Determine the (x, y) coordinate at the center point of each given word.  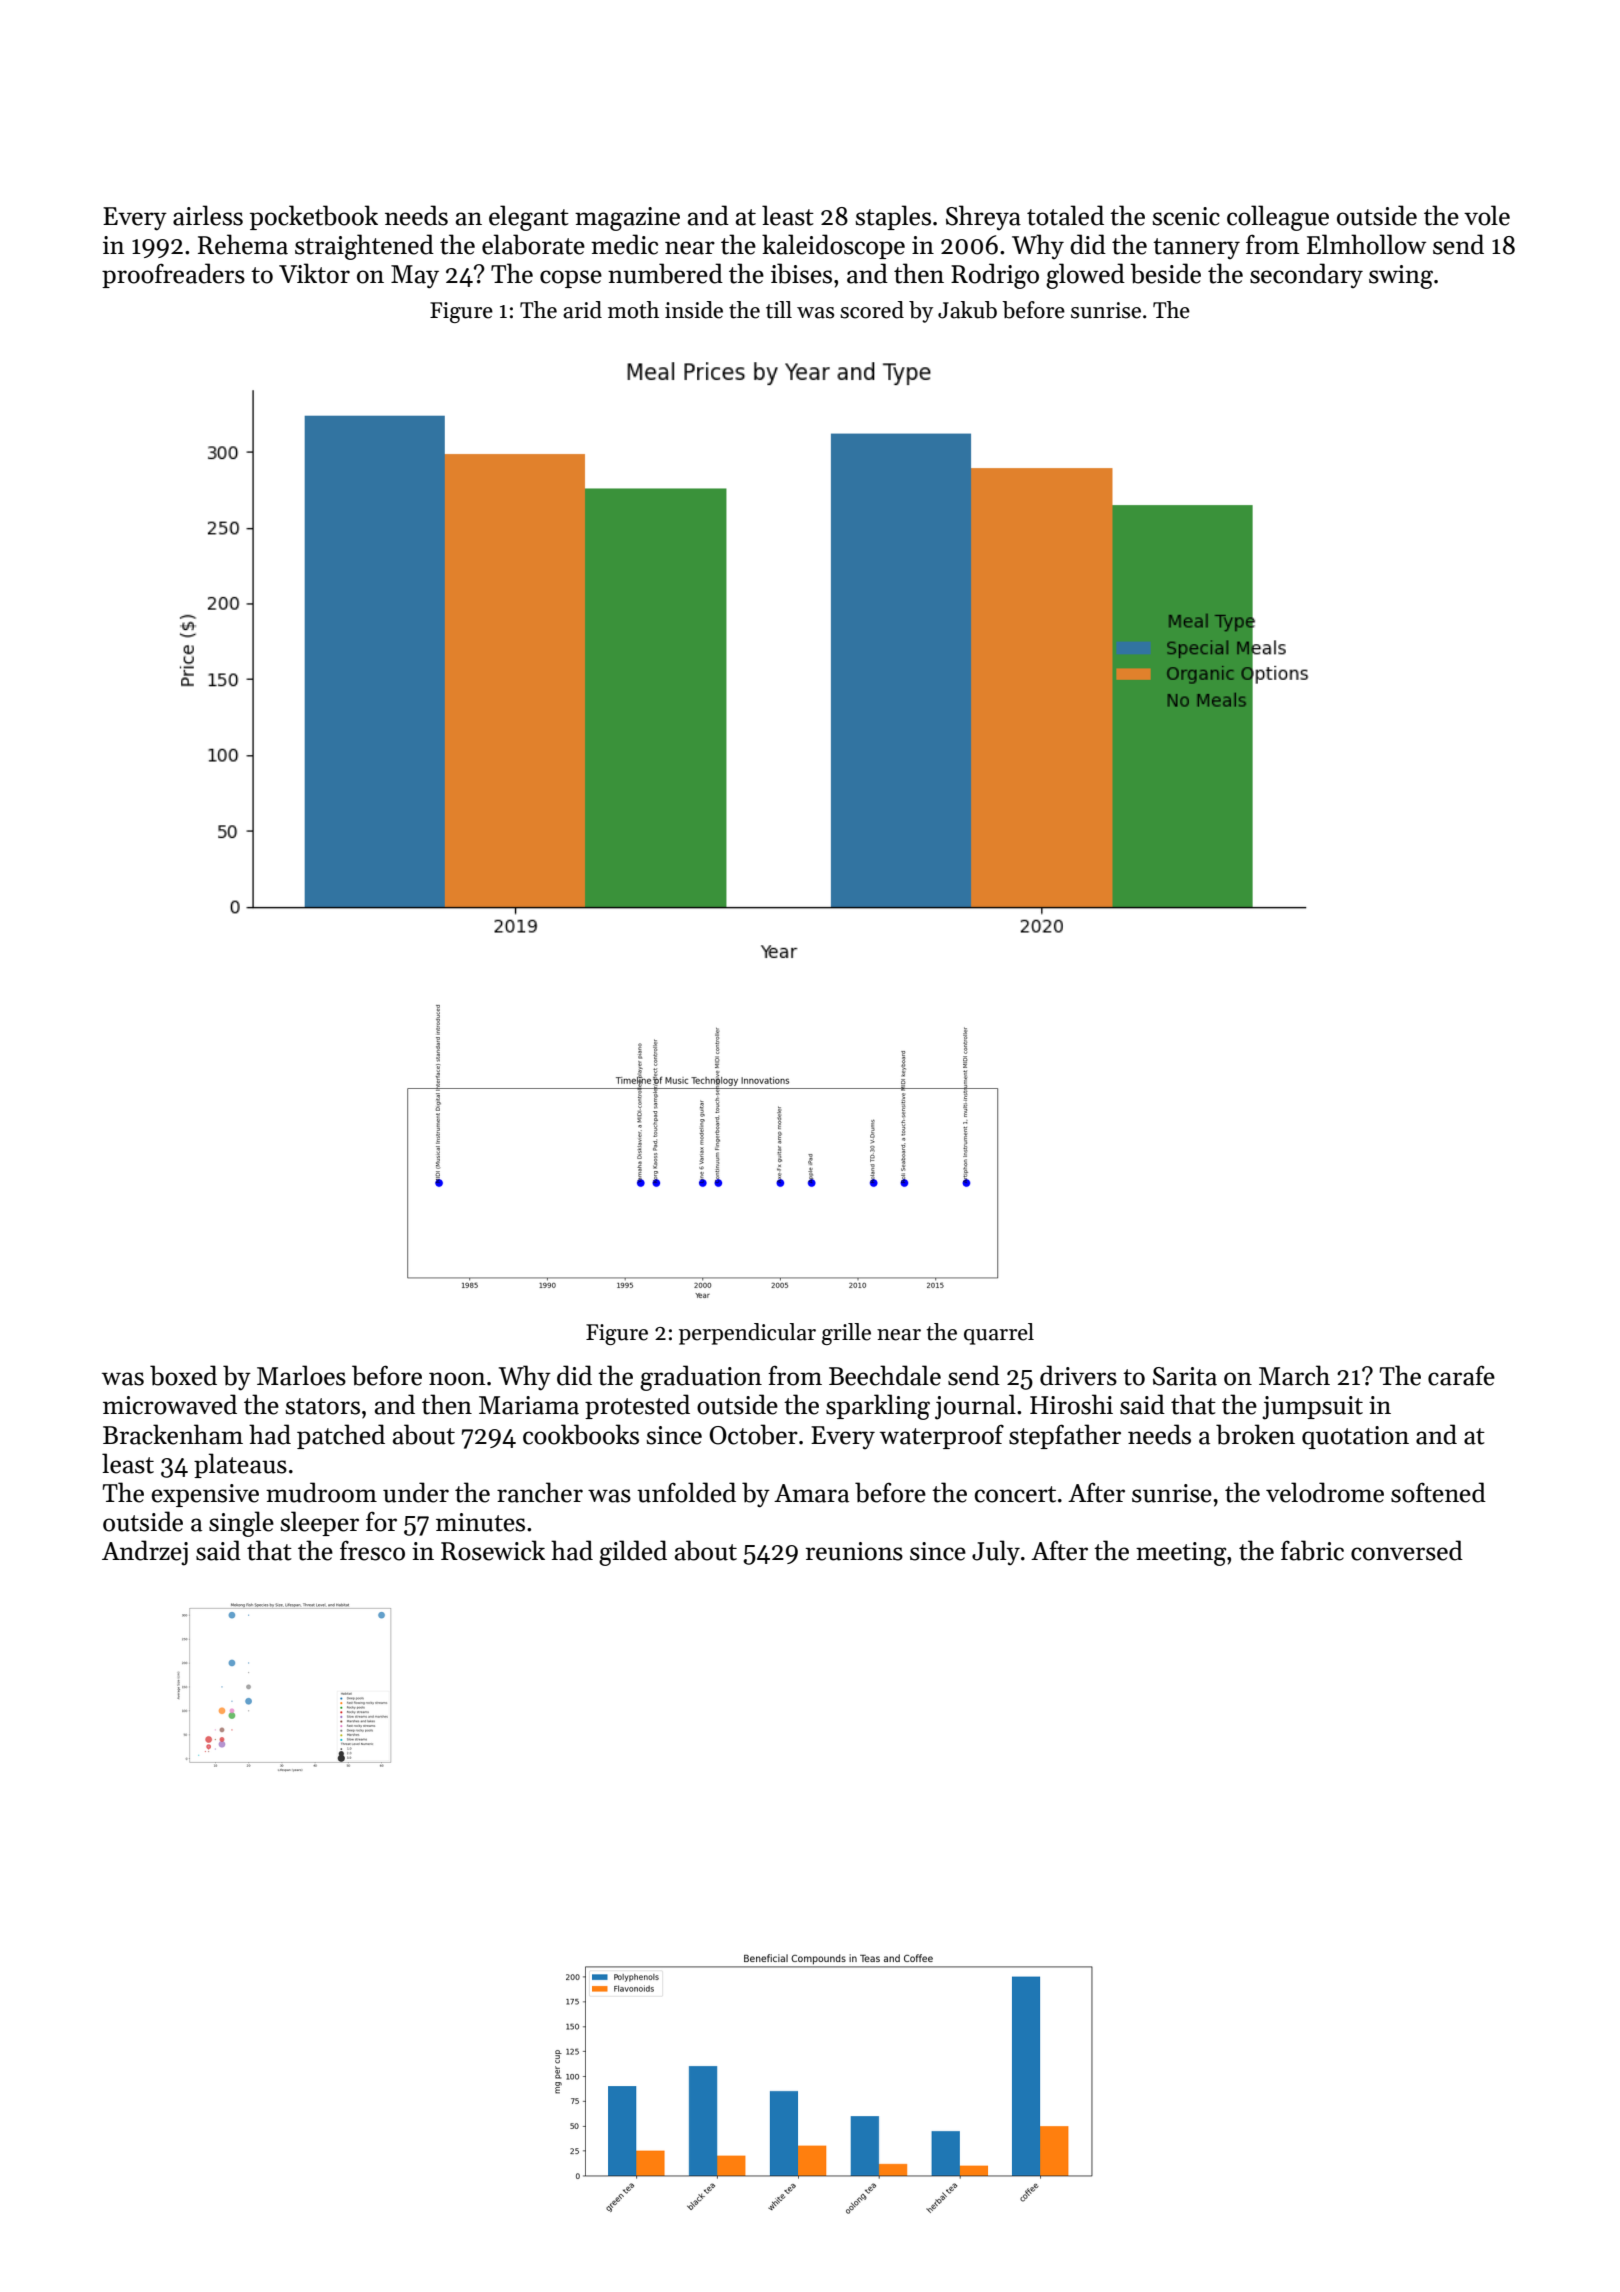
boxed (183, 1375)
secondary (1306, 275)
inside (694, 310)
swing (1401, 277)
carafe (1461, 1376)
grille (846, 1334)
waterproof (942, 1436)
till (779, 310)
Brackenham (173, 1434)
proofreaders (173, 275)
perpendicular (747, 1334)
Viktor (314, 273)
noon (457, 1379)
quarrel (999, 1334)
